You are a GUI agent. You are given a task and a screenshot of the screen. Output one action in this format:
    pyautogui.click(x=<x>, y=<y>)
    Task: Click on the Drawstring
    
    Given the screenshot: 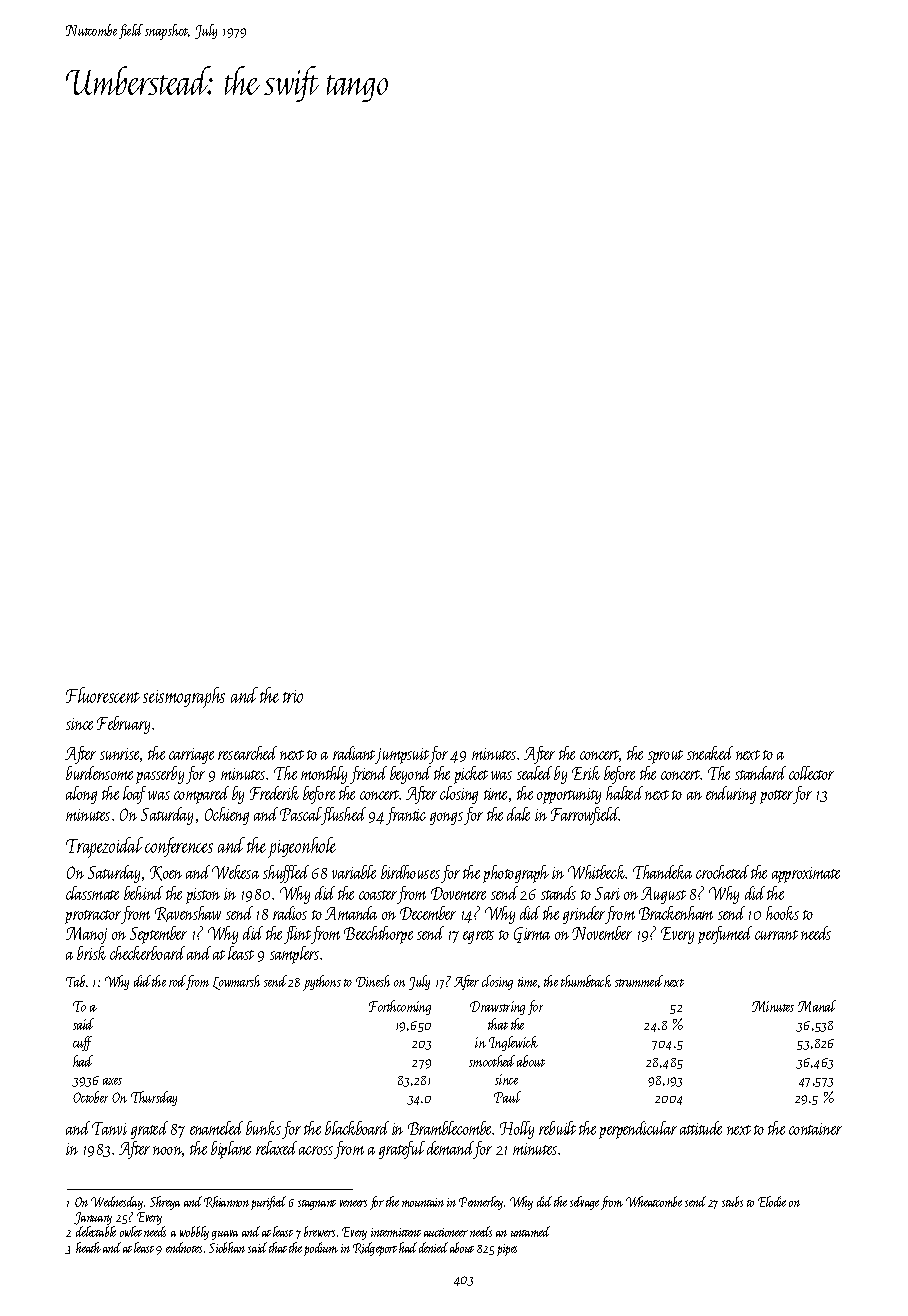 What is the action you would take?
    pyautogui.click(x=497, y=1008)
